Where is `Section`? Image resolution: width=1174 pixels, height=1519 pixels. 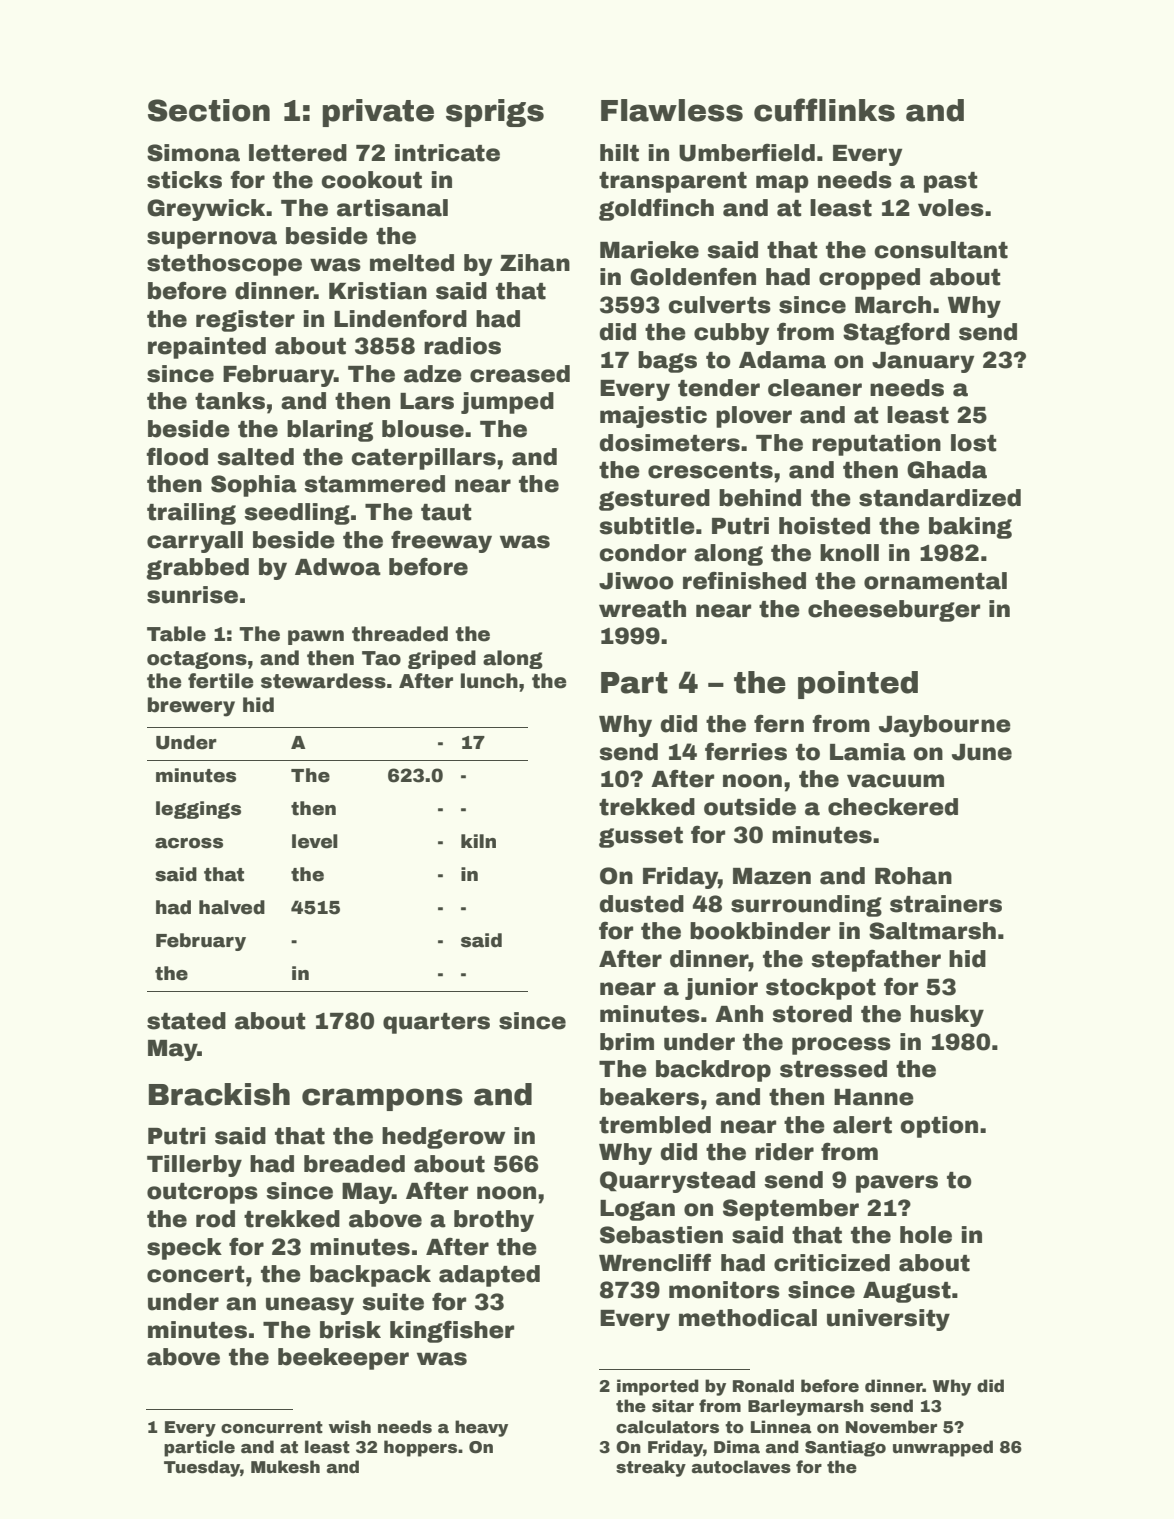 Section is located at coordinates (209, 110).
